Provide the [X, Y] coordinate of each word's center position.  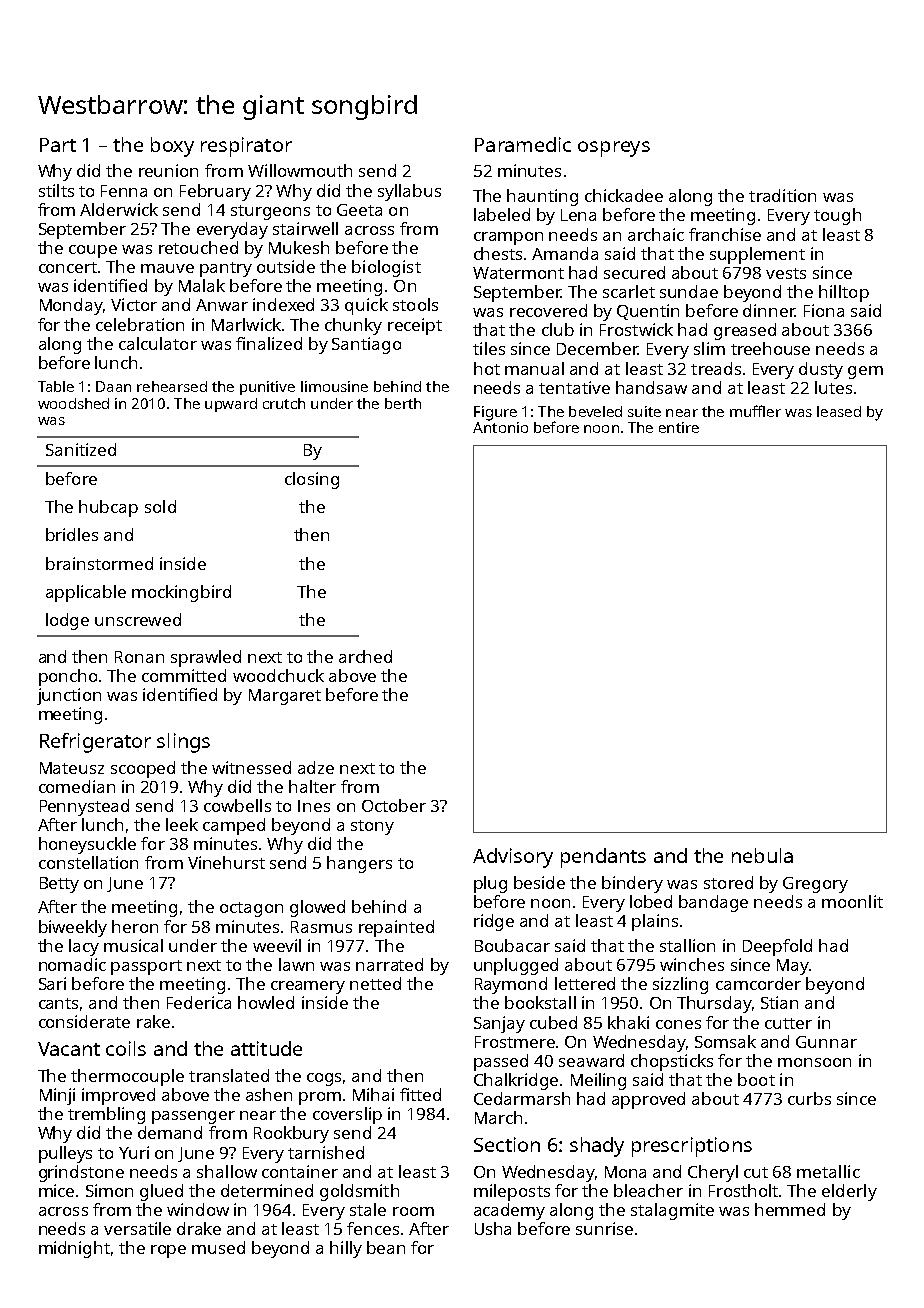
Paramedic [523, 144]
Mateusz [72, 768]
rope [168, 1251]
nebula [762, 855]
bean [386, 1247]
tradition [782, 195]
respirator [246, 147]
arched [365, 656]
